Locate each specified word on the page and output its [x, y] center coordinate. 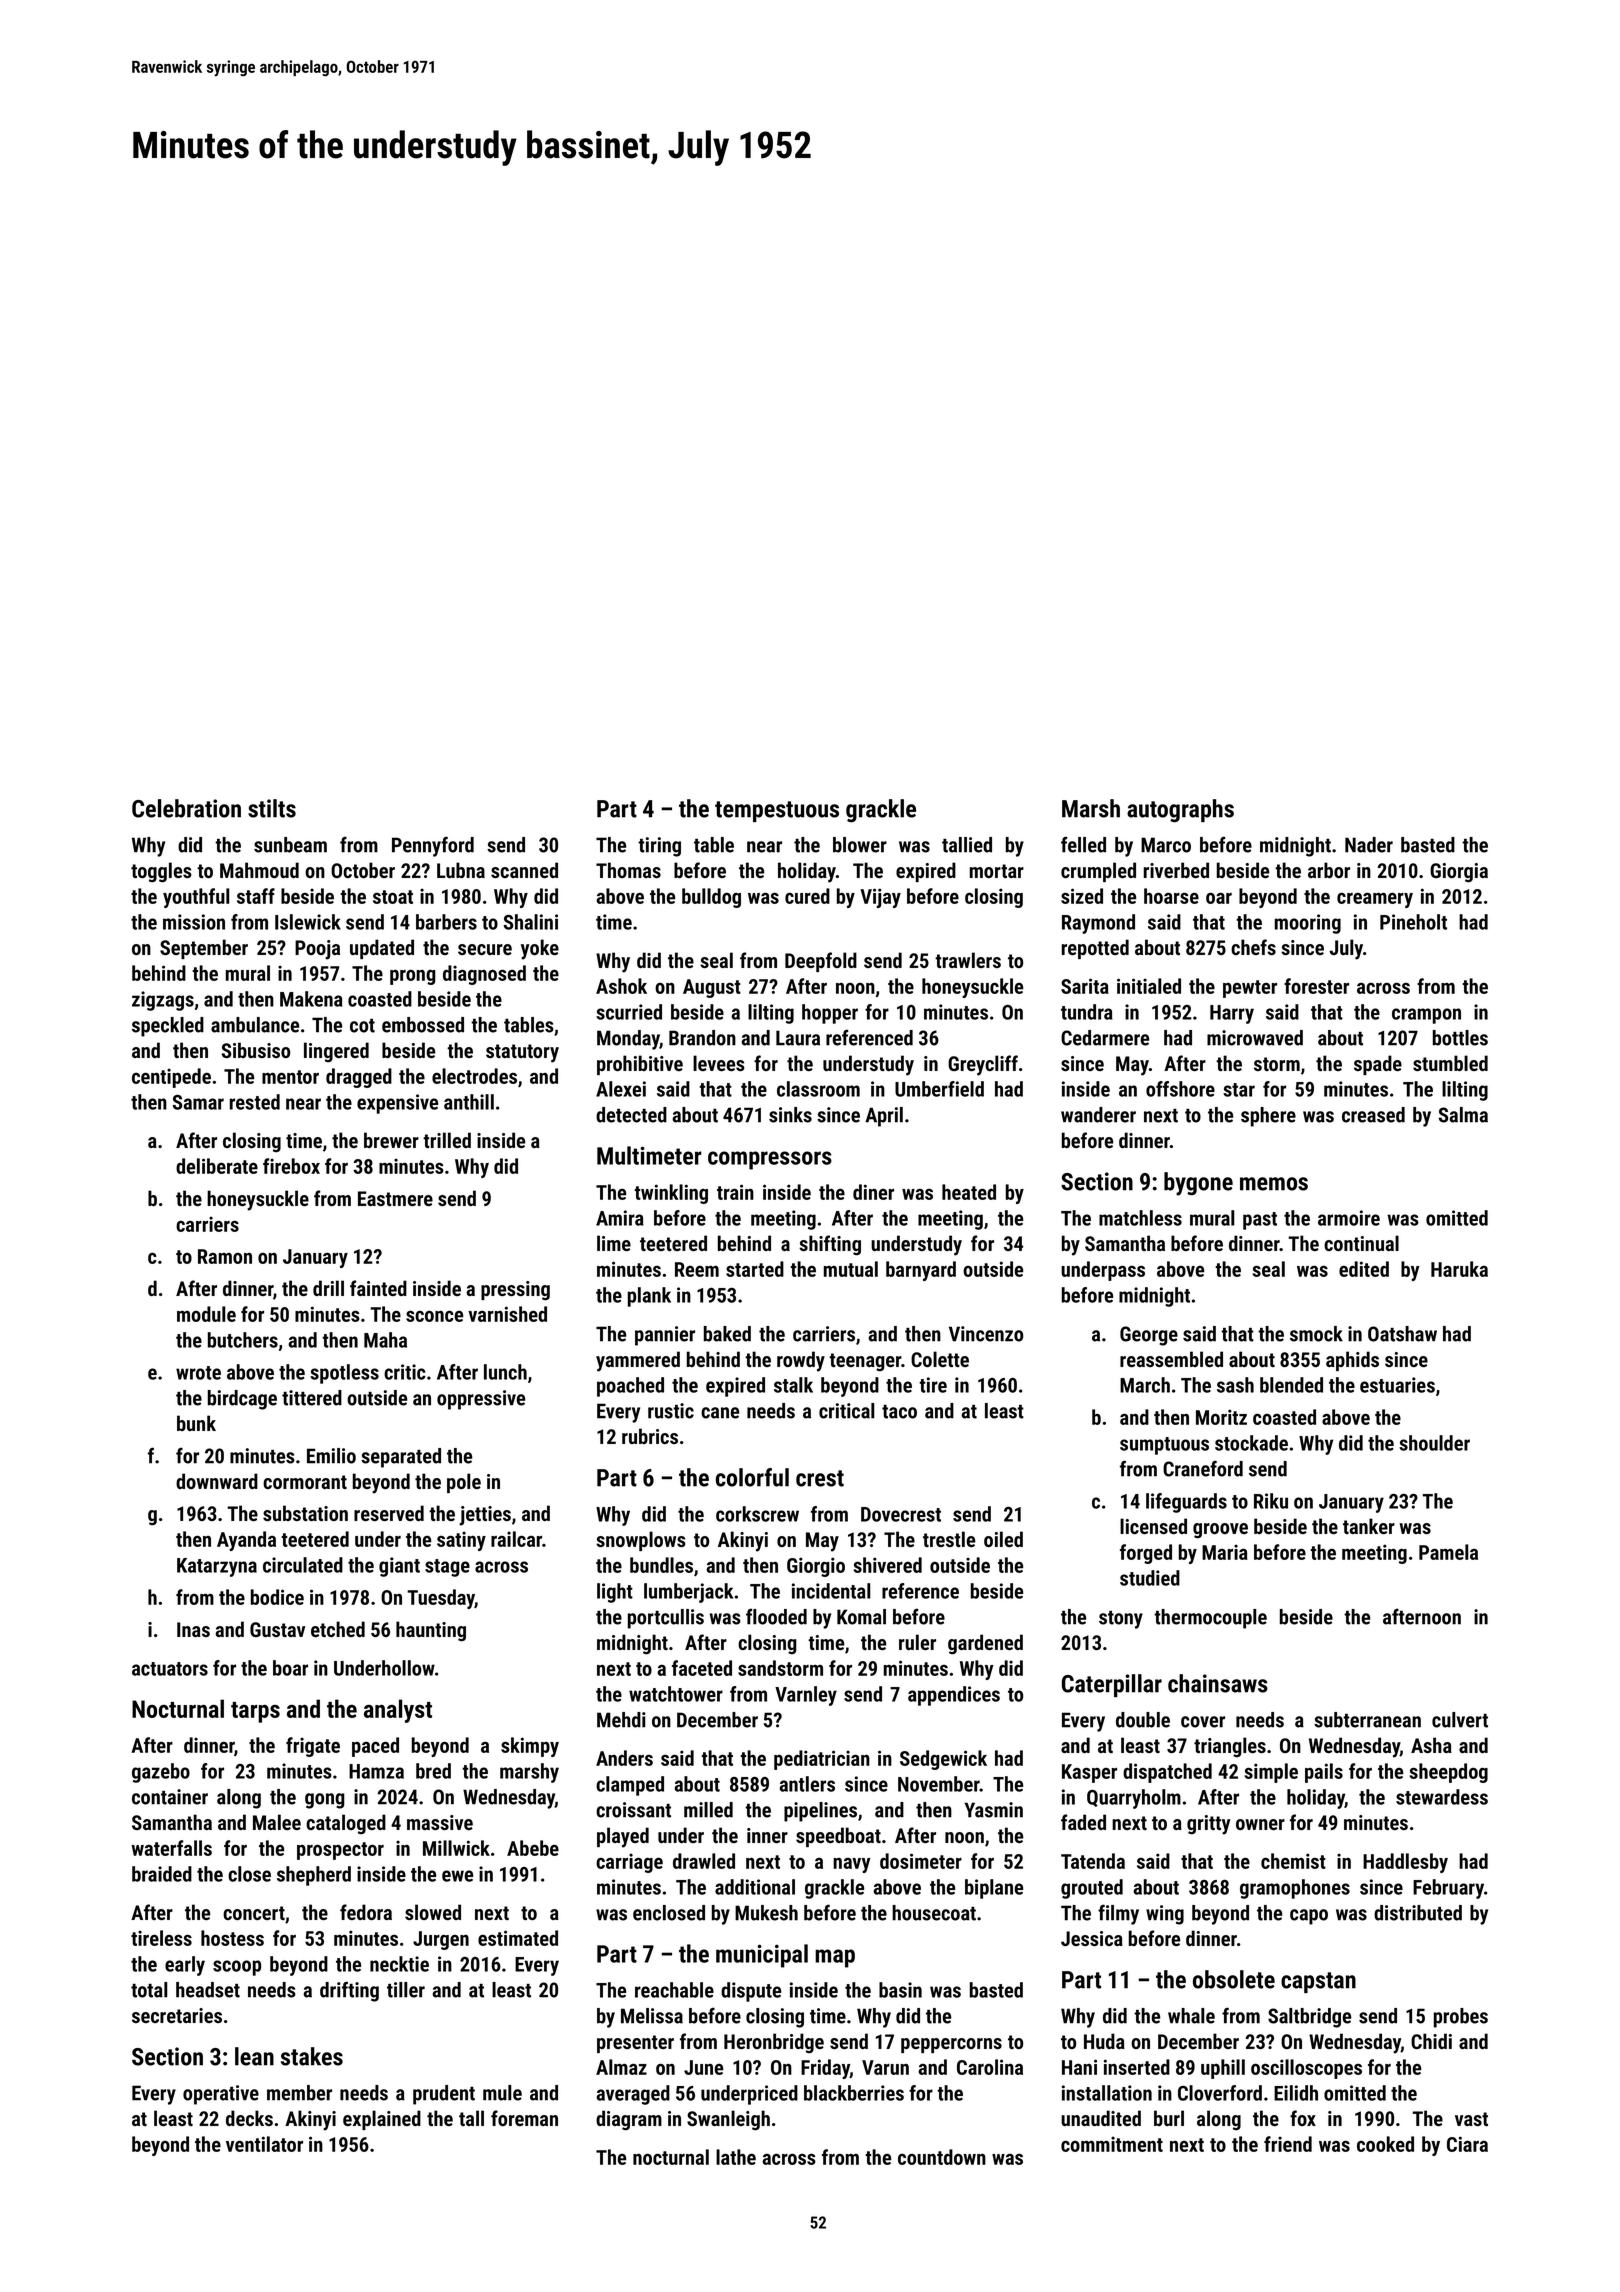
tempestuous [777, 811]
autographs [1180, 811]
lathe [736, 2157]
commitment [1112, 2144]
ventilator [264, 2144]
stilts [272, 808]
